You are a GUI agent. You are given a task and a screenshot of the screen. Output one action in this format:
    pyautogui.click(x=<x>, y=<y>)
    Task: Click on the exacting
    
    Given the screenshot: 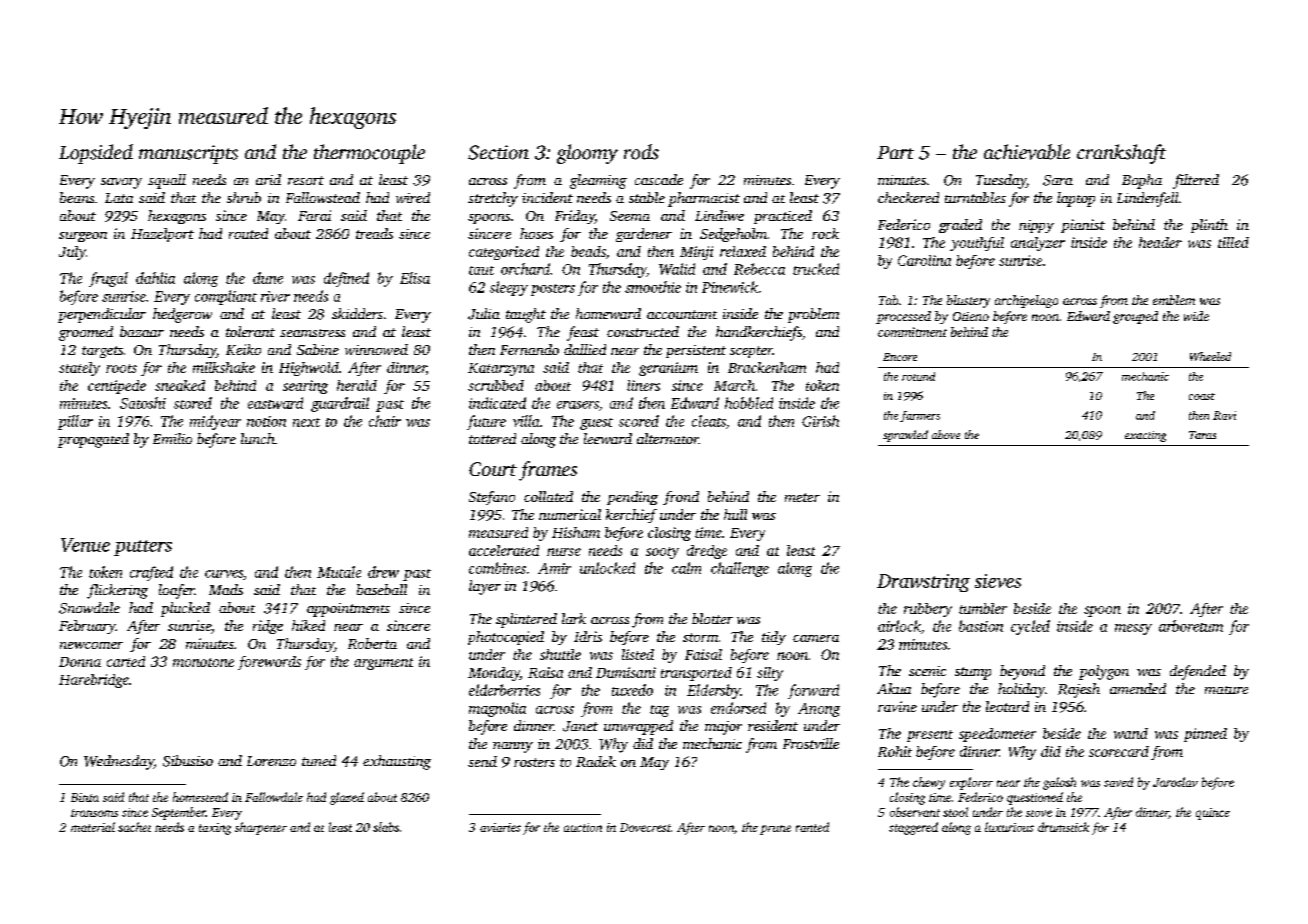 What is the action you would take?
    pyautogui.click(x=1145, y=436)
